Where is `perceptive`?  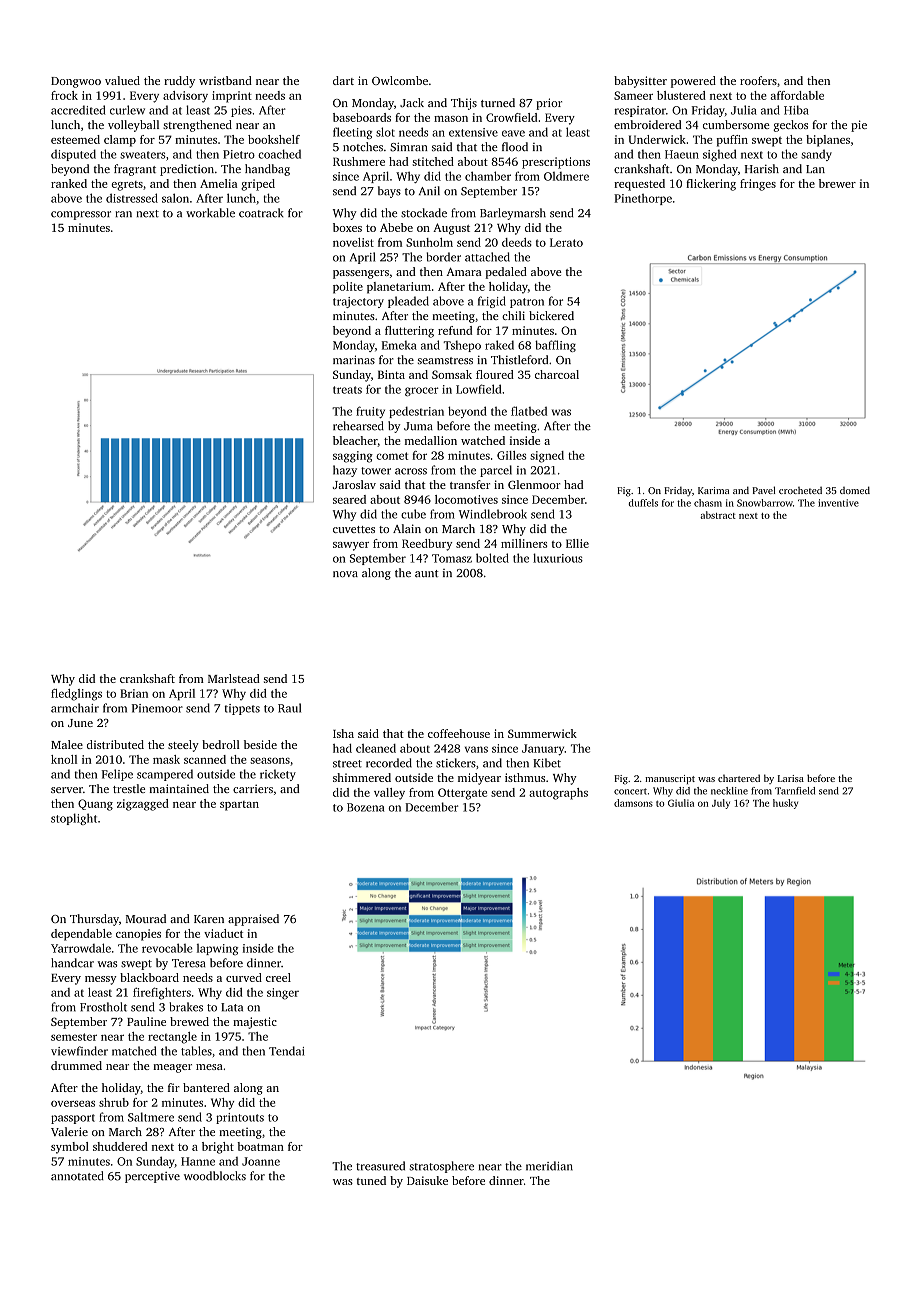 perceptive is located at coordinates (152, 1177).
